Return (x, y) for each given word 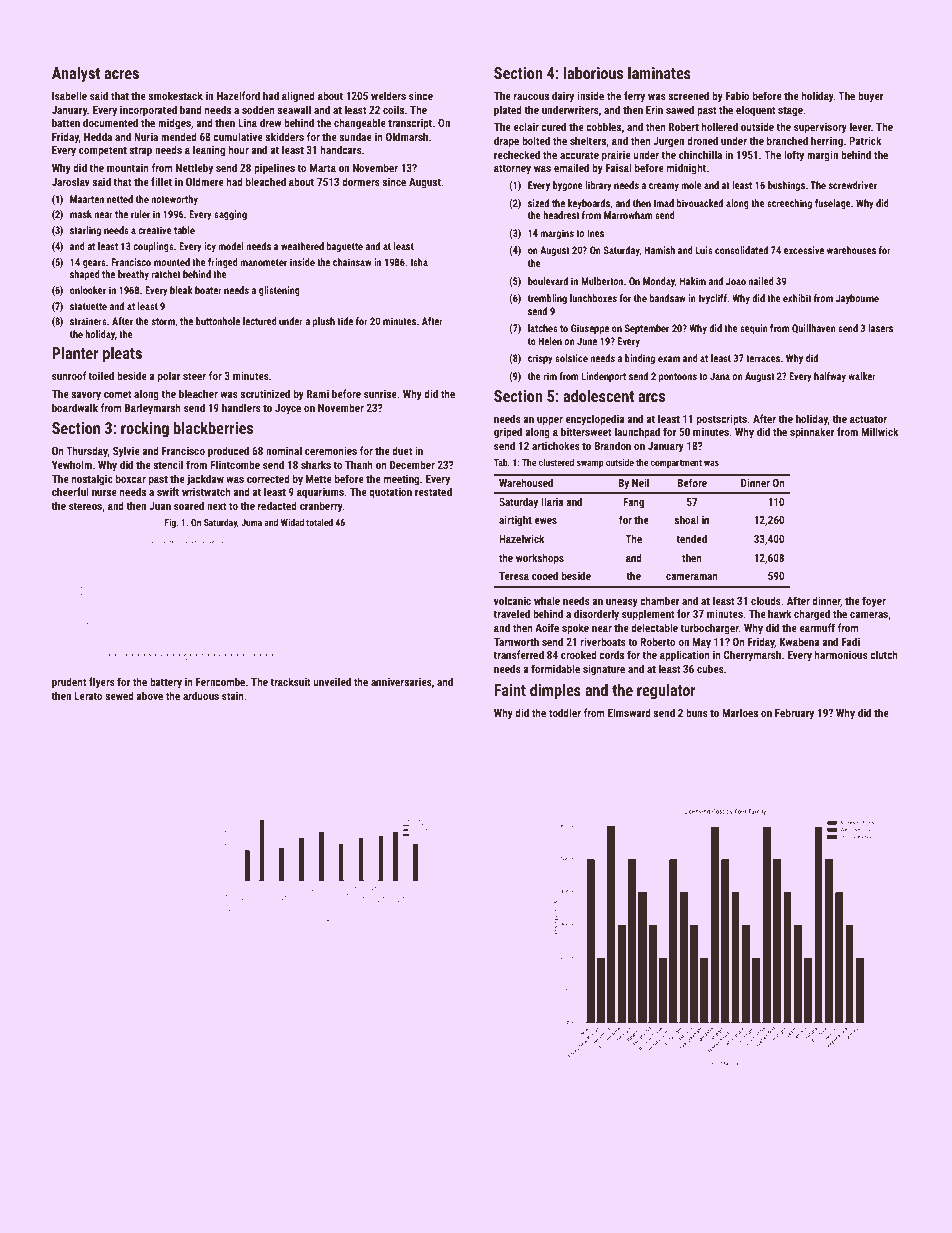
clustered (556, 462)
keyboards (589, 204)
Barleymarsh (153, 409)
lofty (794, 156)
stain (233, 696)
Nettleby (194, 169)
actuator (868, 419)
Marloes (740, 712)
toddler (565, 712)
